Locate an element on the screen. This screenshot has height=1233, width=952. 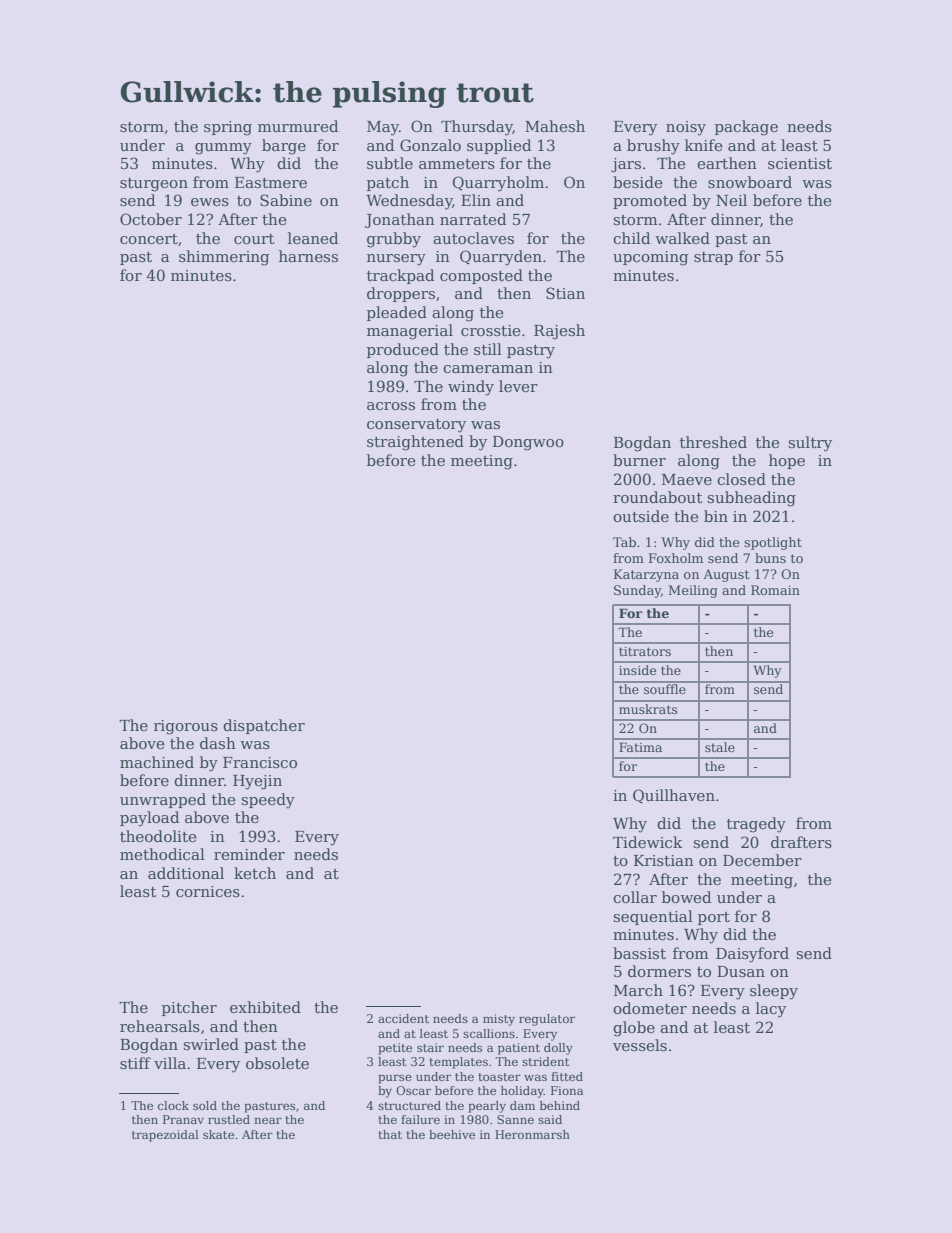
Wednesday is located at coordinates (409, 202).
